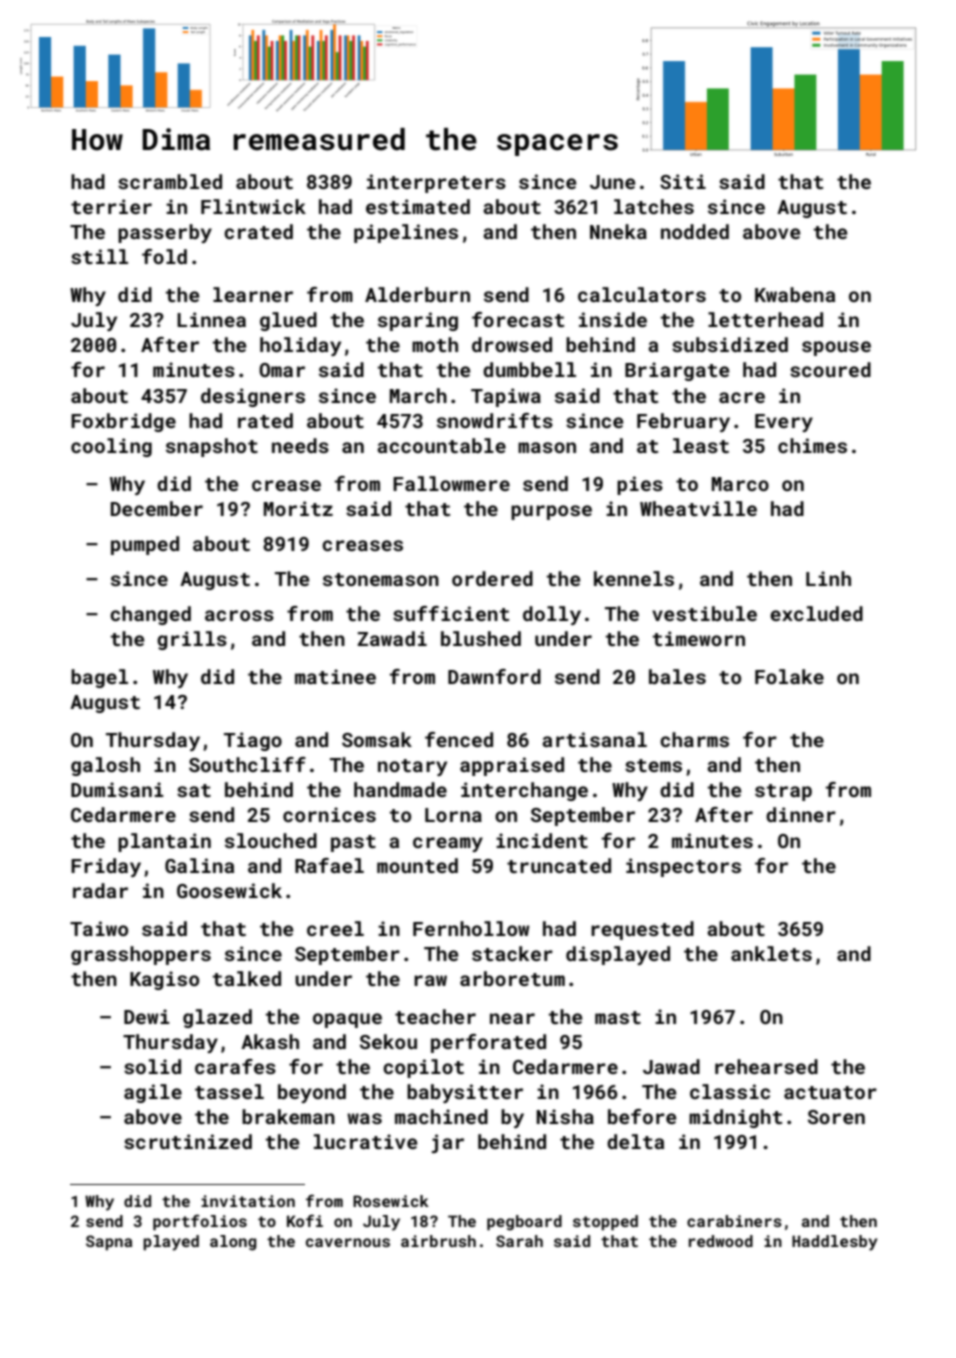 The image size is (956, 1358). I want to click on bagel, so click(99, 678).
